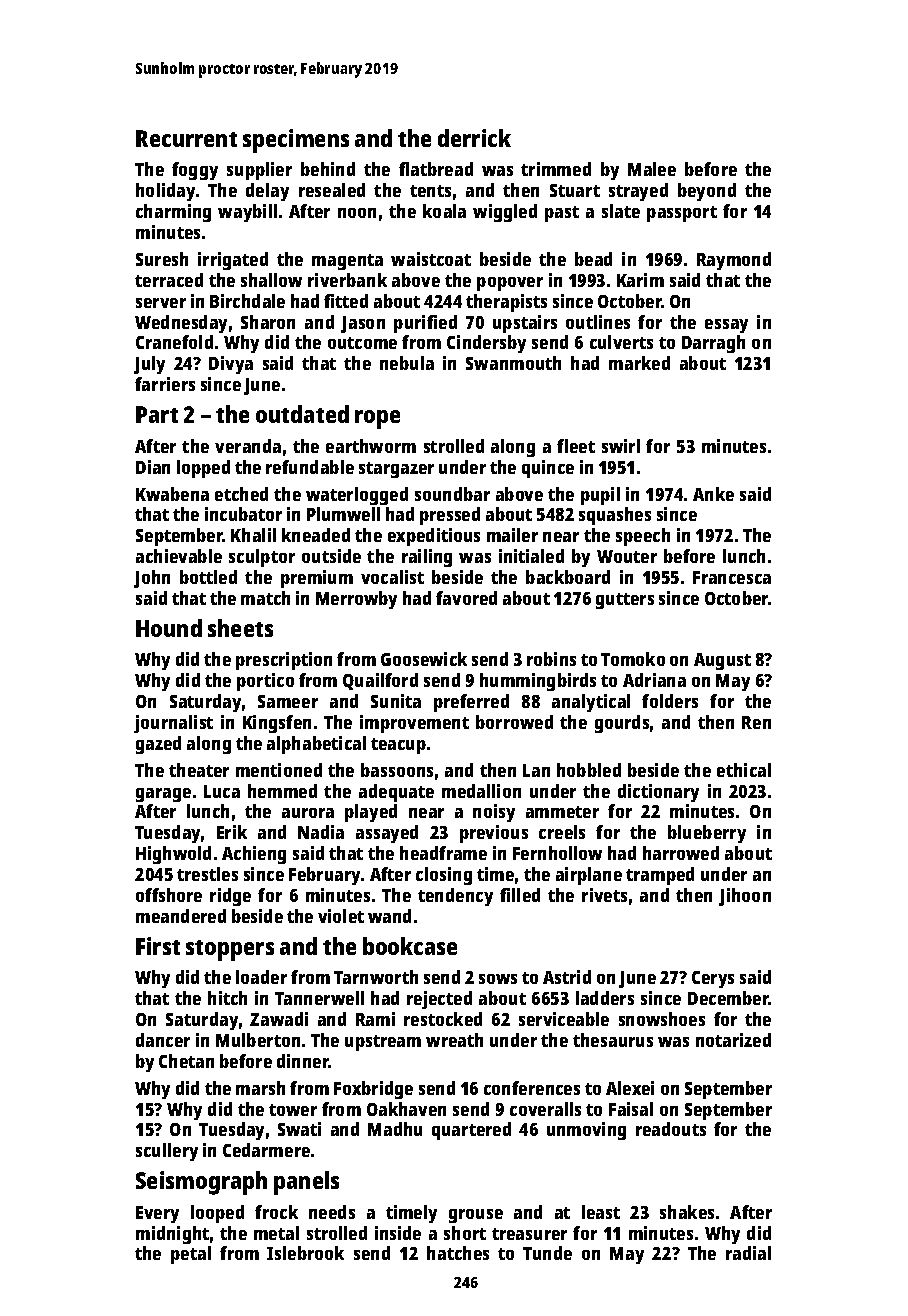  What do you see at coordinates (186, 138) in the image?
I see `Recurrent` at bounding box center [186, 138].
